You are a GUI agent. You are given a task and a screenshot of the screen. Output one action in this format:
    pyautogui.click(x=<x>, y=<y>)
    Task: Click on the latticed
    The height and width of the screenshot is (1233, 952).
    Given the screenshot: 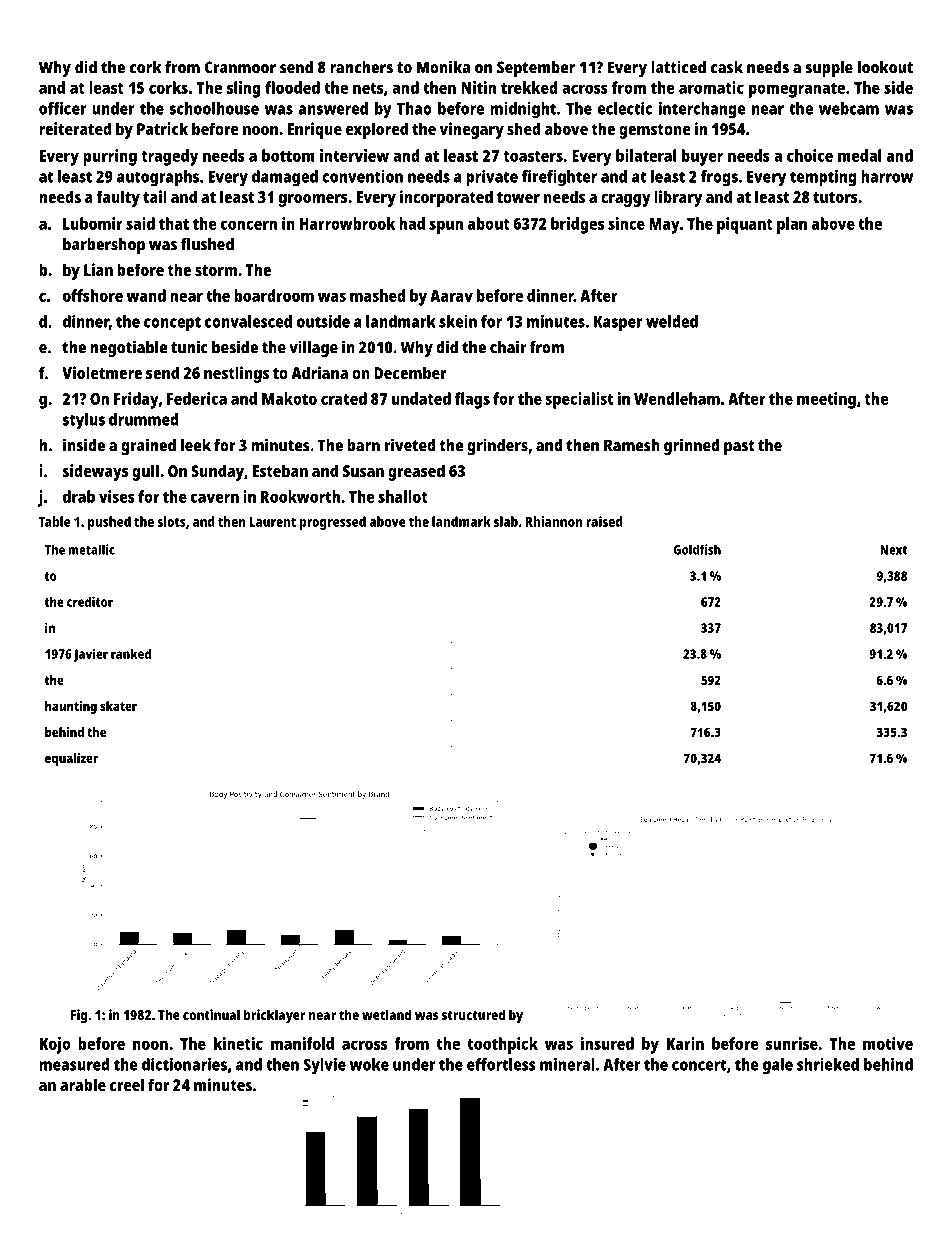 What is the action you would take?
    pyautogui.click(x=678, y=67)
